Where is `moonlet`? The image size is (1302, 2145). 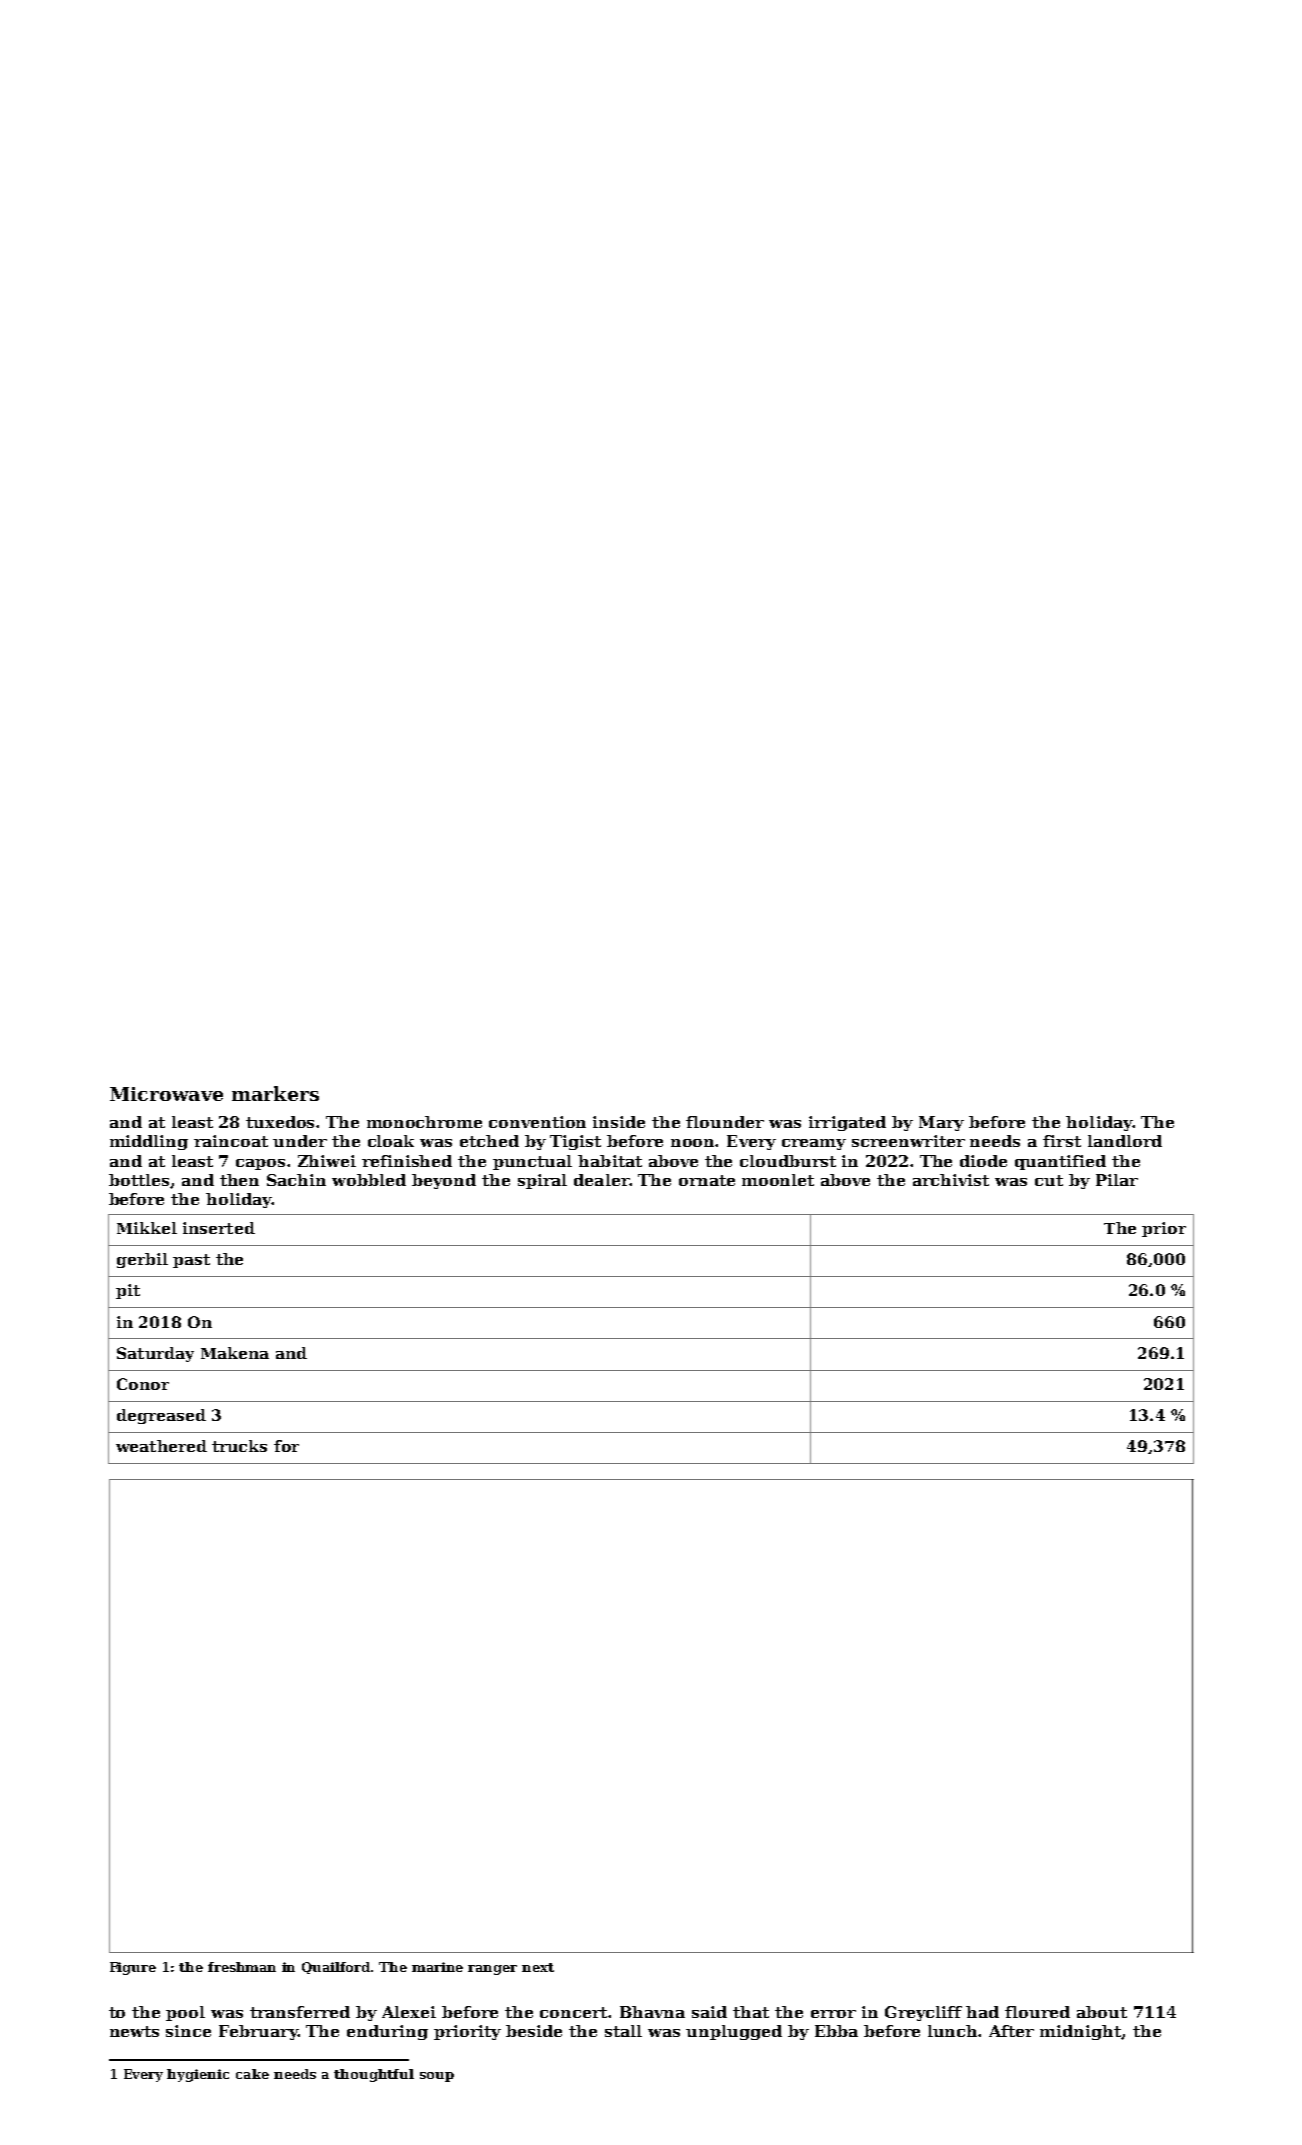
moonlet is located at coordinates (778, 1180).
